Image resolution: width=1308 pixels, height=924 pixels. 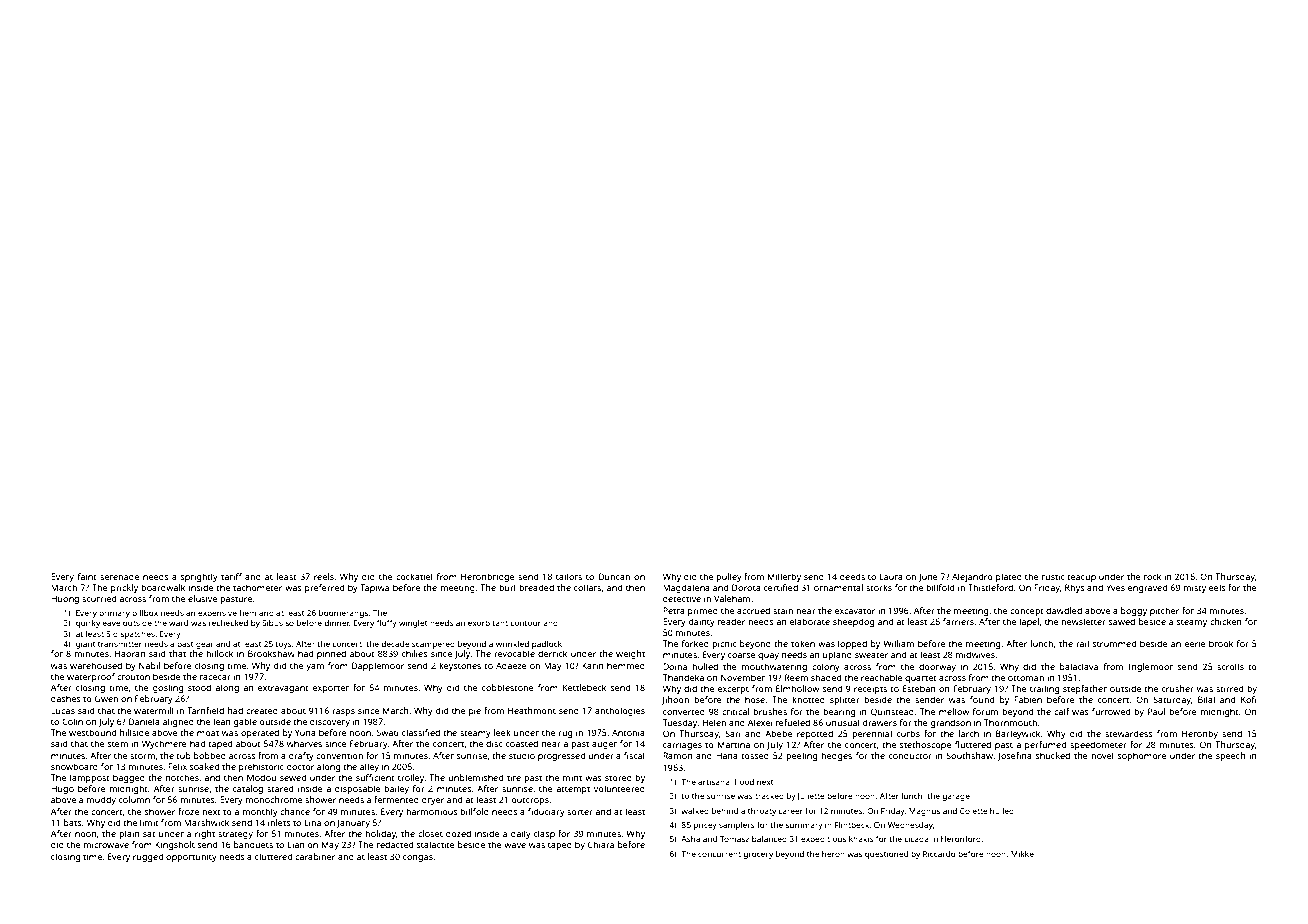 What do you see at coordinates (937, 667) in the screenshot?
I see `doorway` at bounding box center [937, 667].
